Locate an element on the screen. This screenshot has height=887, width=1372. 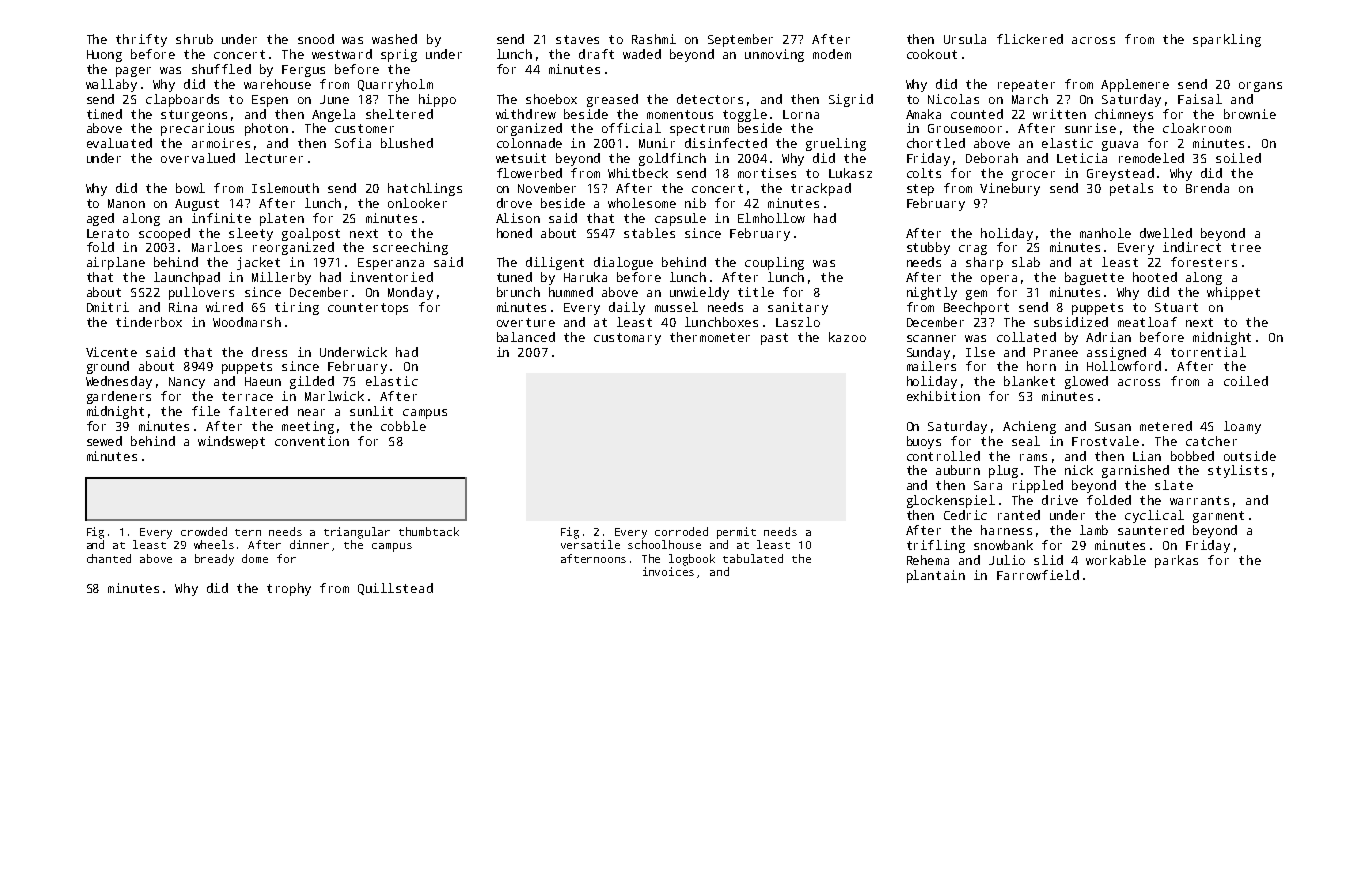
unmoving is located at coordinates (774, 55).
